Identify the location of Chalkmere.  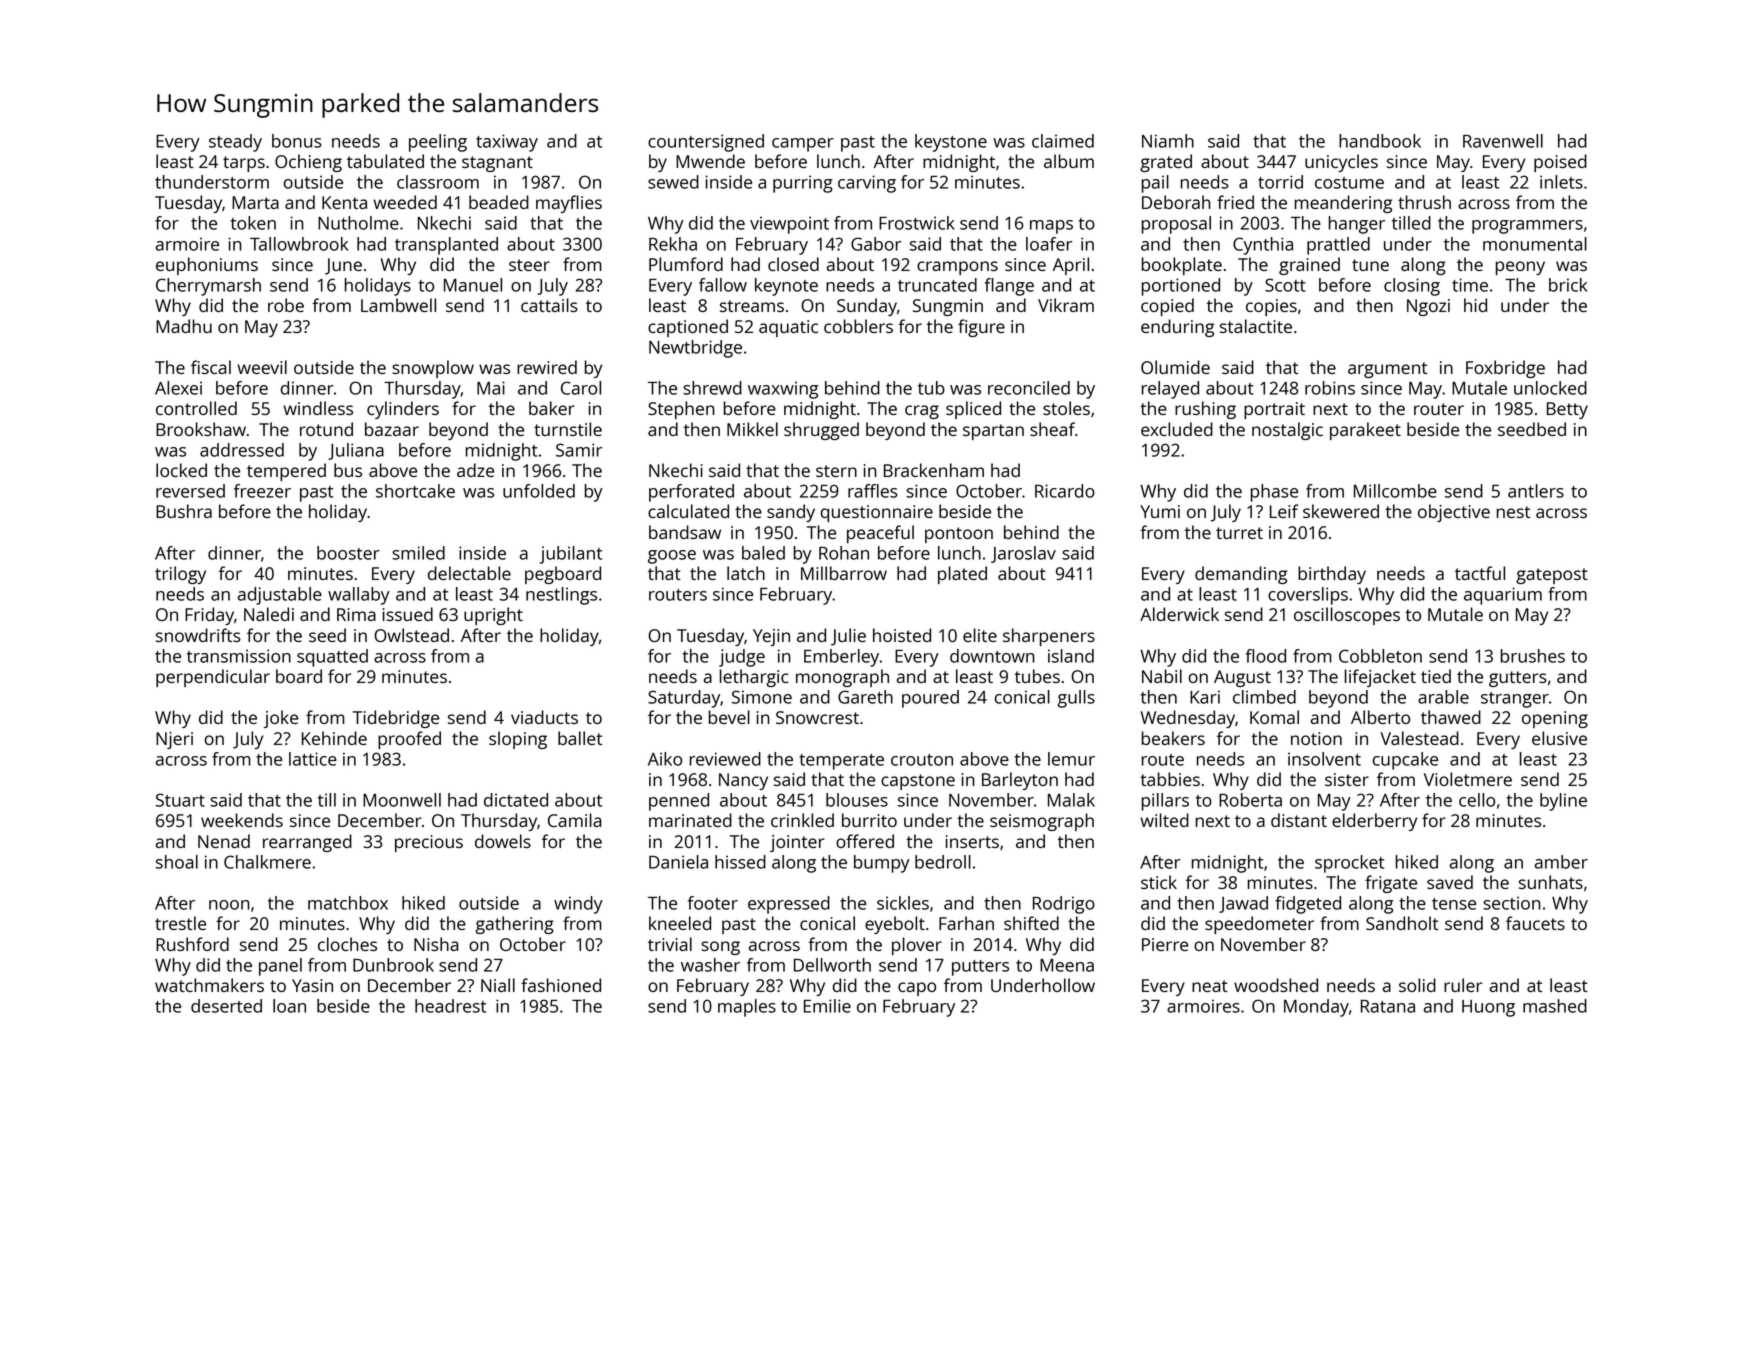
(267, 862).
